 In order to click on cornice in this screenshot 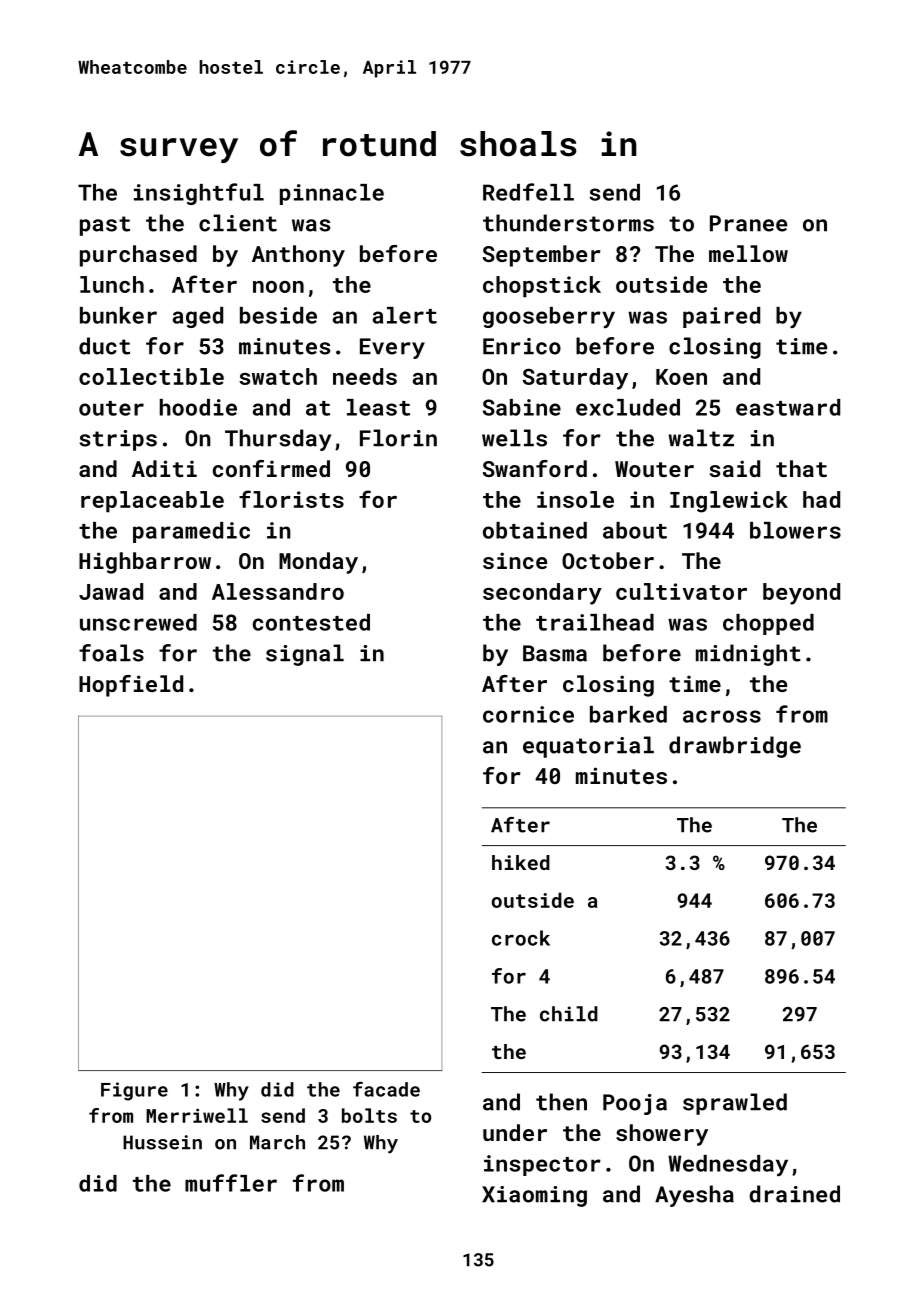, I will do `click(528, 714)`.
